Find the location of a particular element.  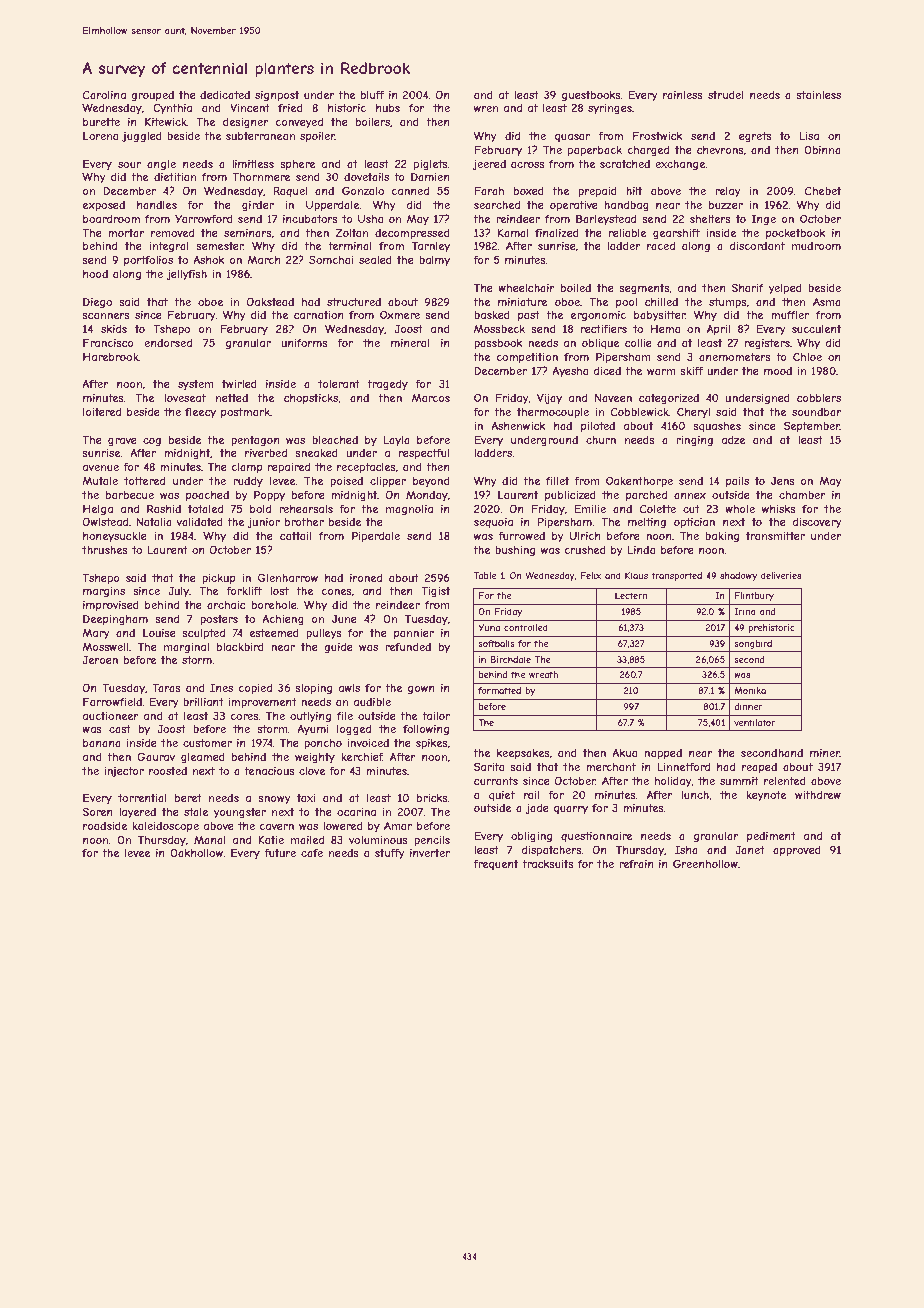

Owlstead is located at coordinates (105, 521).
